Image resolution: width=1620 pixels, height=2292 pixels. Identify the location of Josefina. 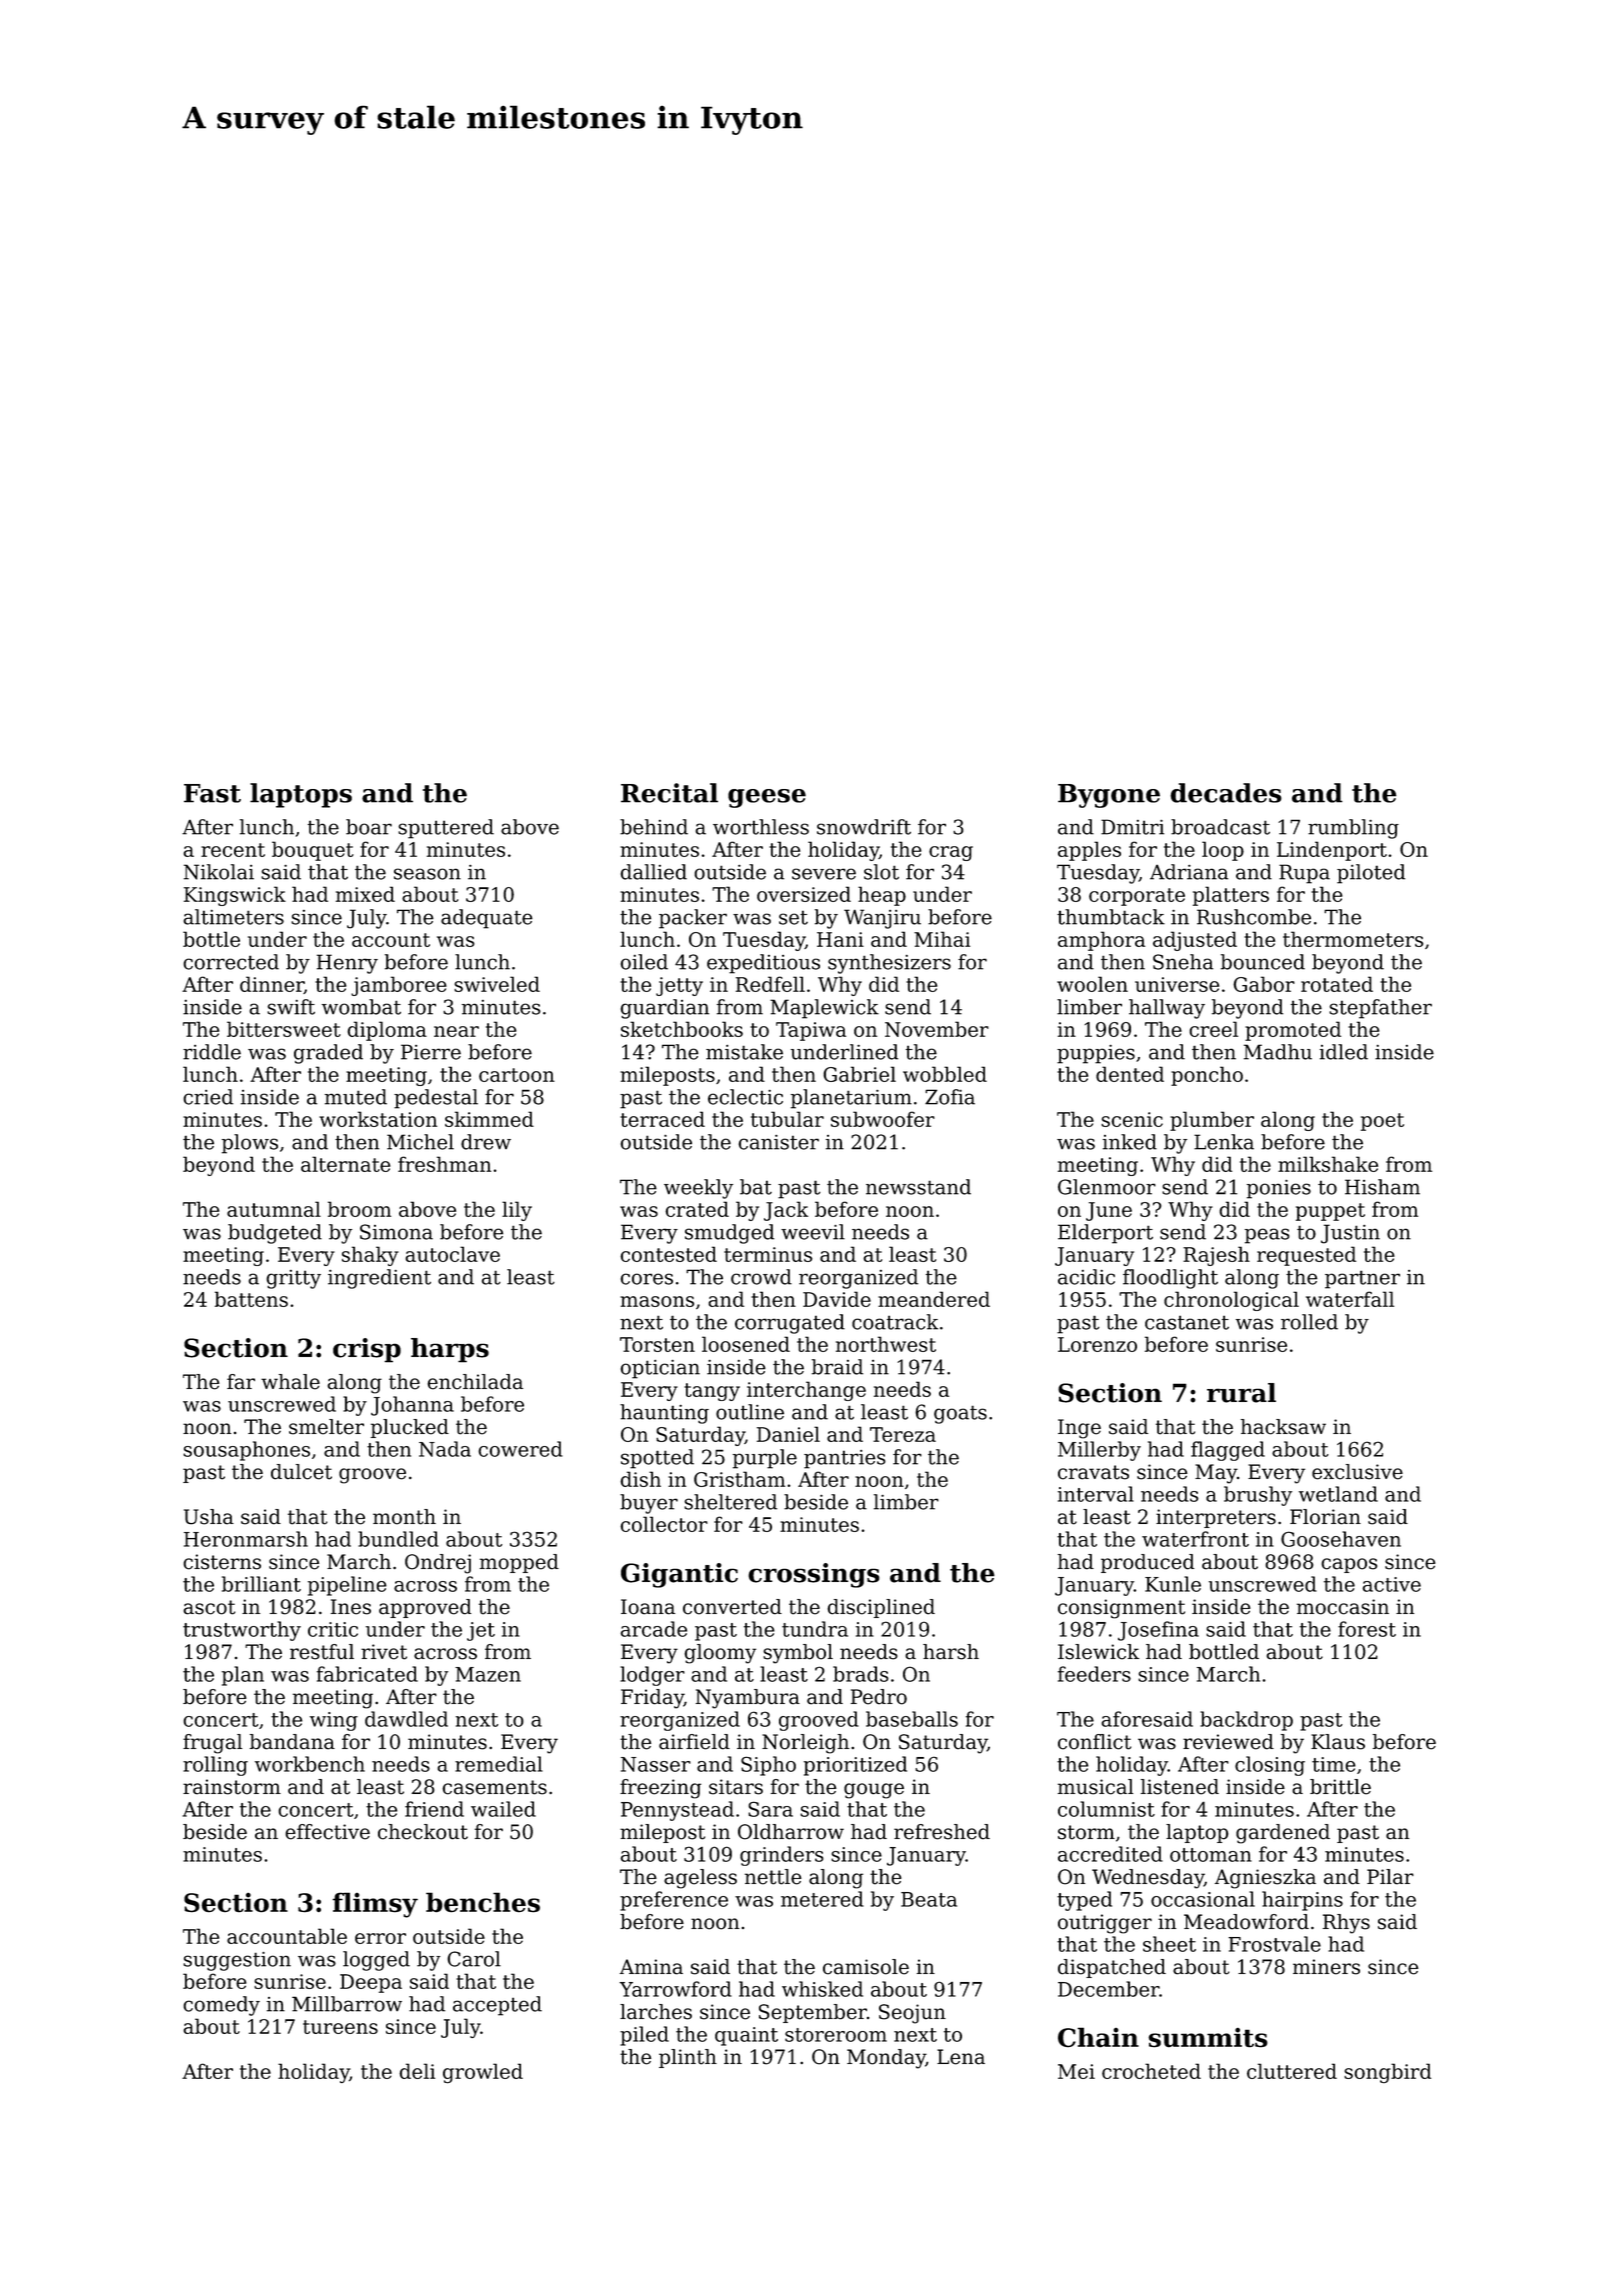
(1158, 1631).
